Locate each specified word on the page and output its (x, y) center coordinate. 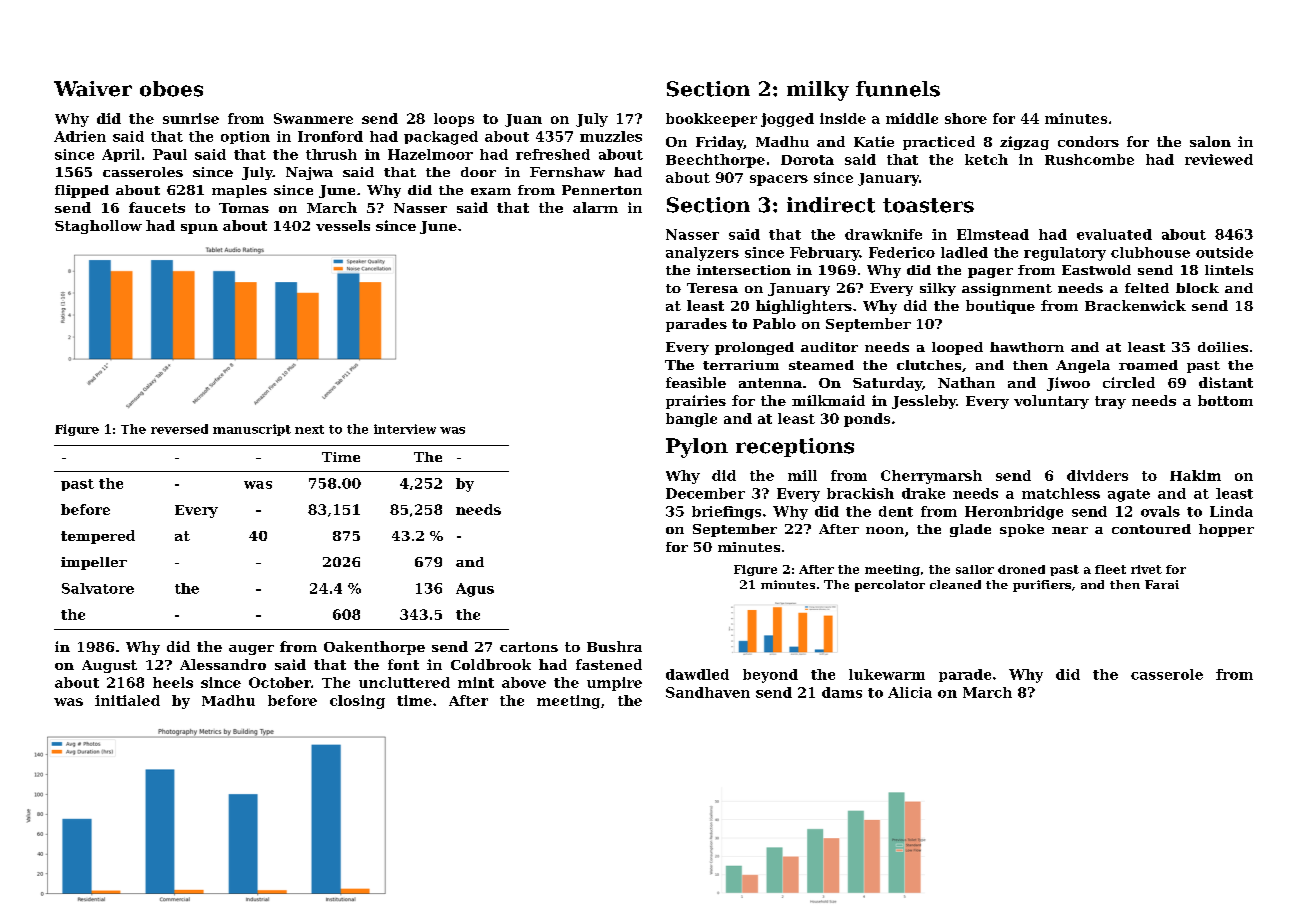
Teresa (712, 288)
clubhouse (1150, 252)
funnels (898, 89)
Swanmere (313, 118)
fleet (1110, 569)
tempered (98, 537)
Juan (523, 120)
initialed (127, 700)
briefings (726, 513)
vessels (343, 225)
